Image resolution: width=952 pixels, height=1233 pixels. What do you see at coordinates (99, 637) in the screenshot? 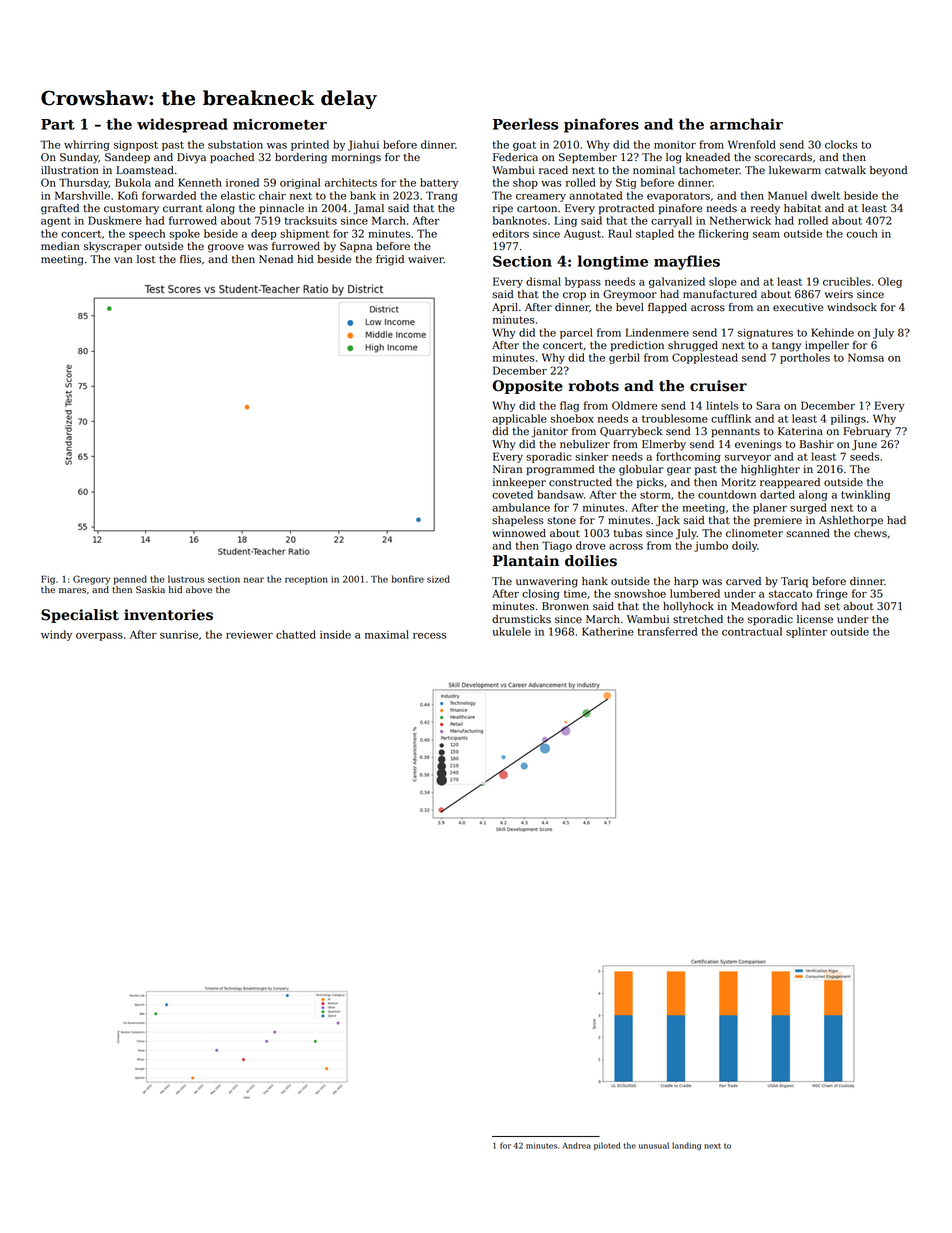
I see `overpass` at bounding box center [99, 637].
